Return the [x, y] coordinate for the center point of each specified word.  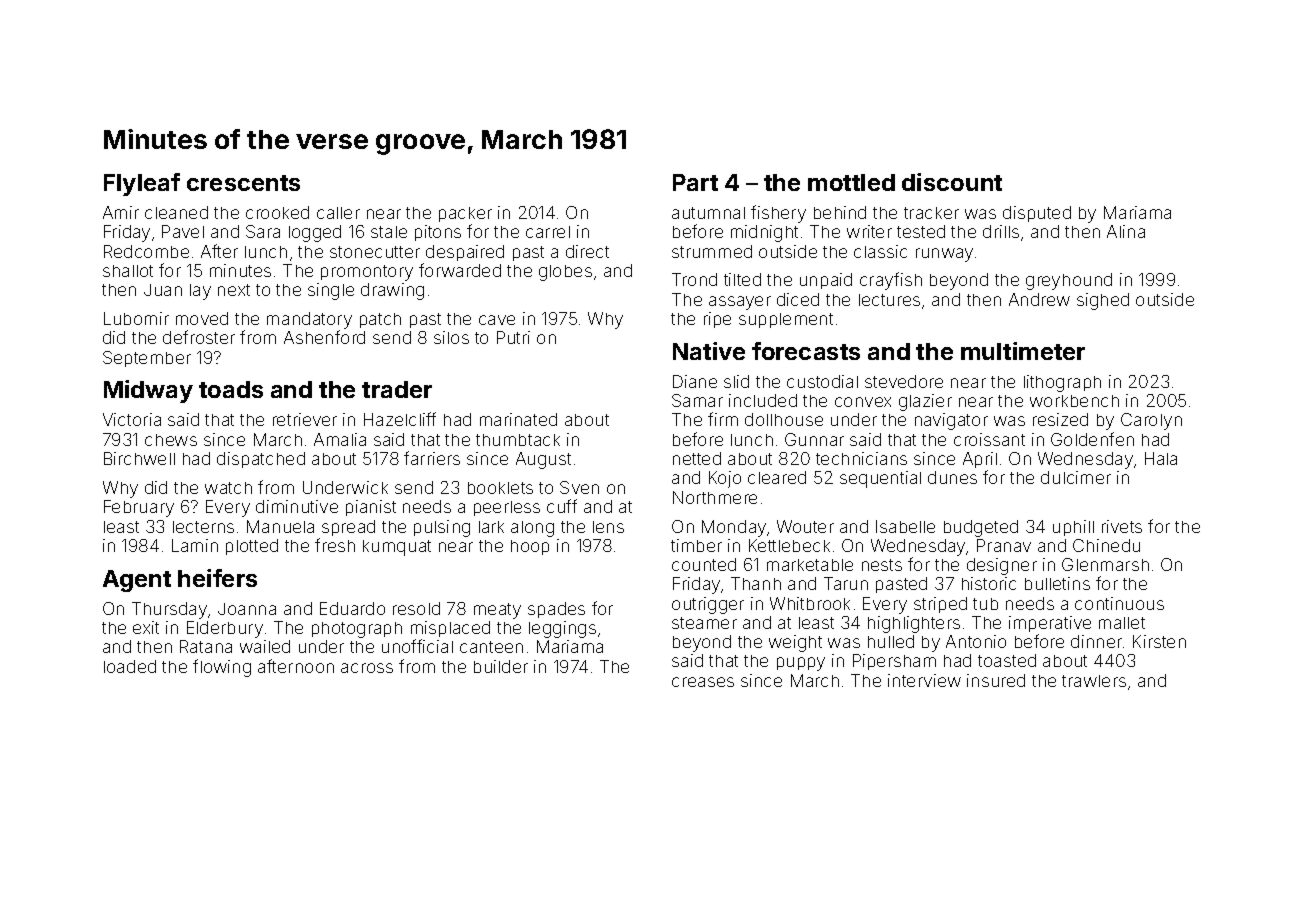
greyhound [1069, 281]
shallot [128, 271]
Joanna [247, 609]
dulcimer [1076, 477]
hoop [530, 547]
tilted [742, 279]
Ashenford [324, 337]
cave [497, 320]
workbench [1074, 401]
